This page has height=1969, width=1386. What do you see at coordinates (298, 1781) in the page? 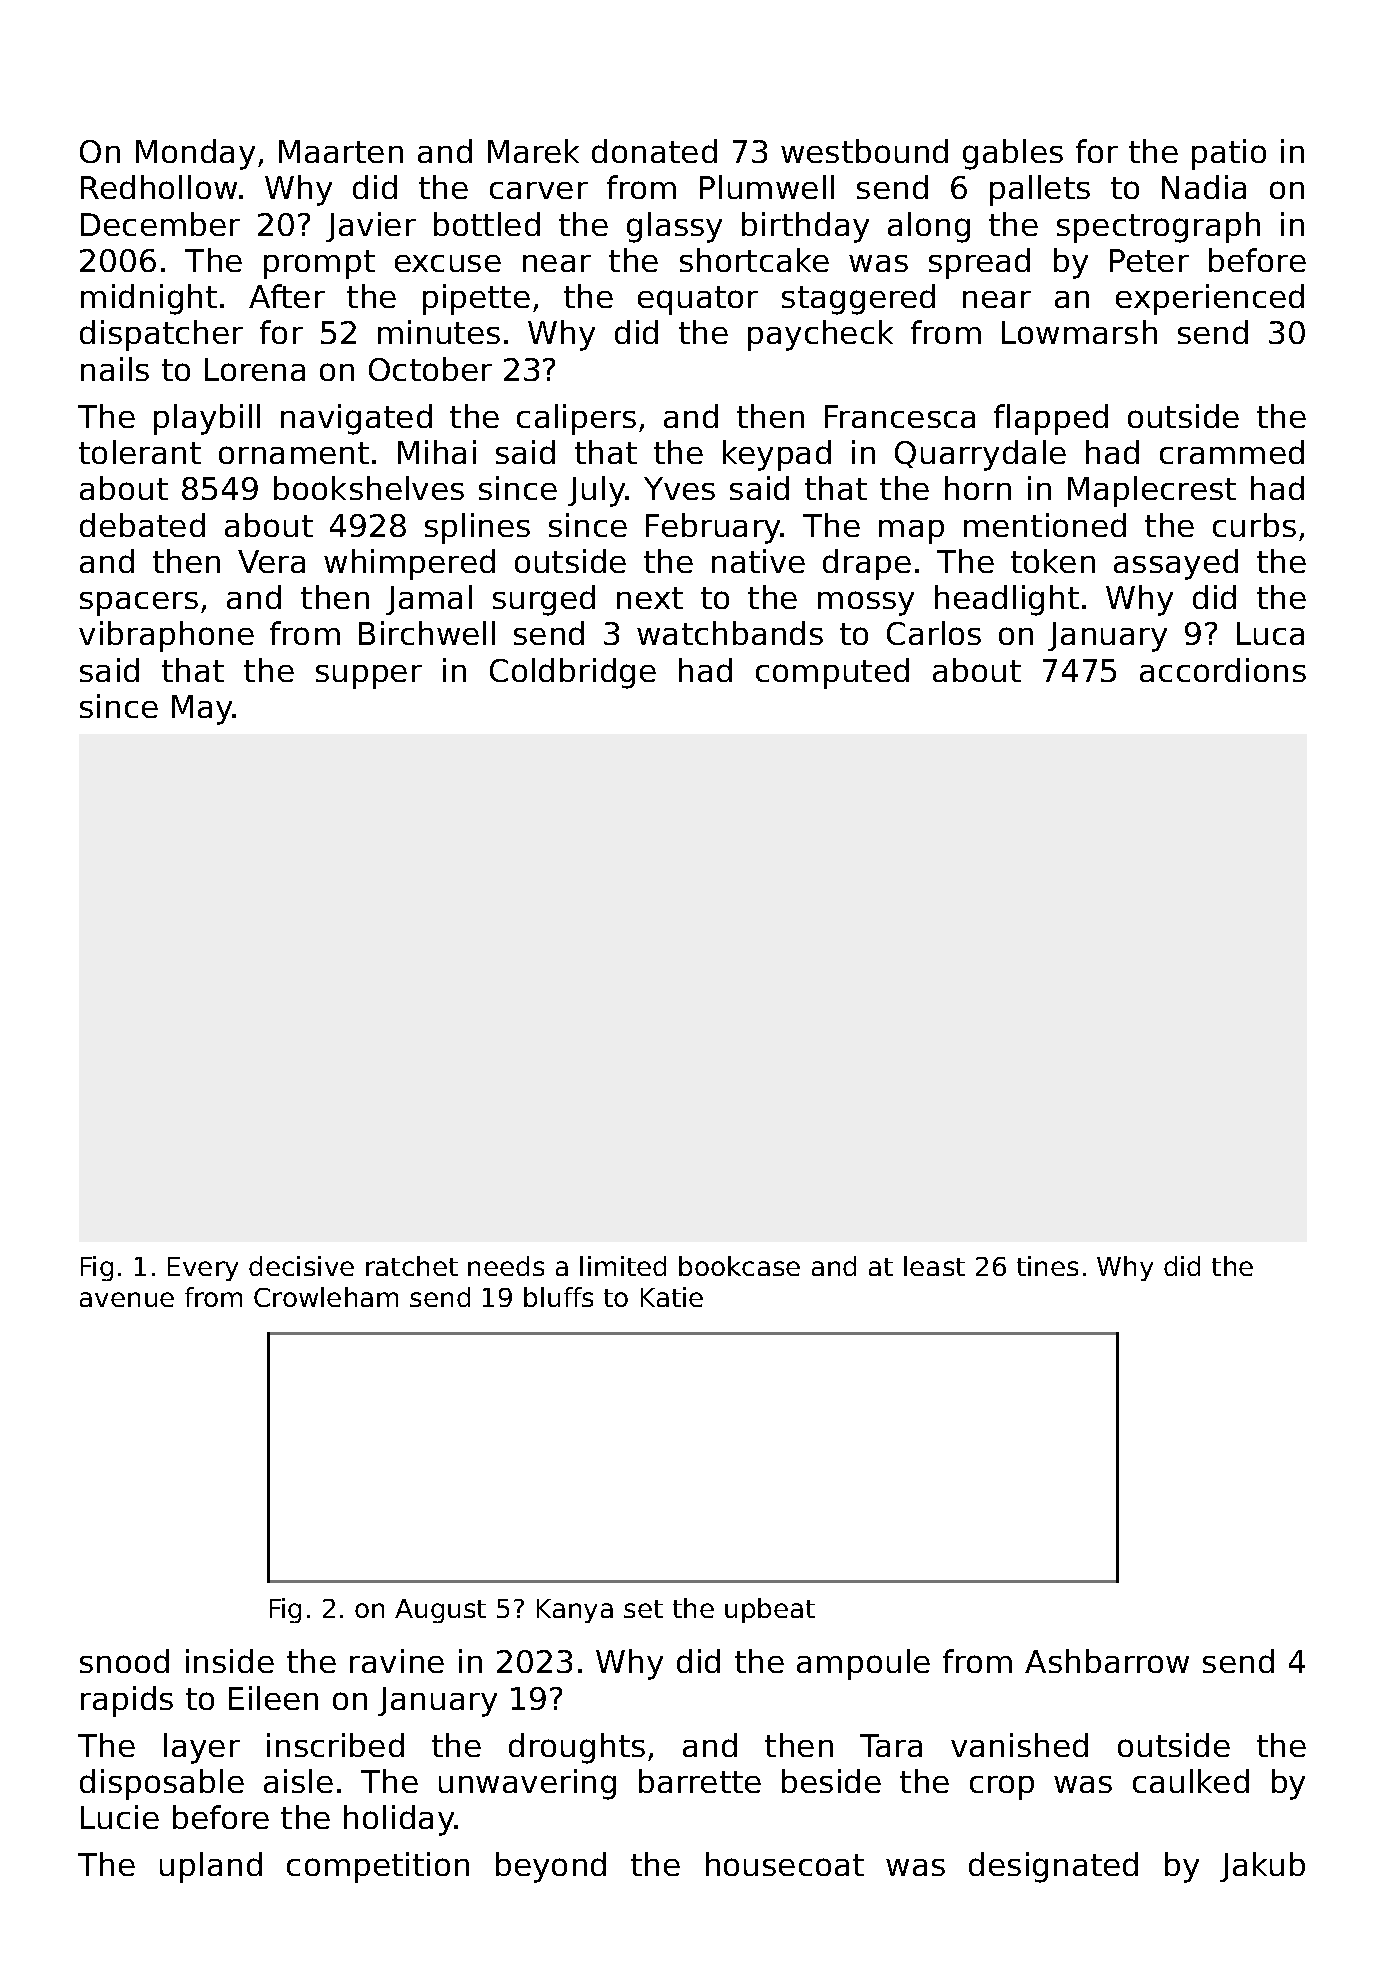
I see `aisle` at bounding box center [298, 1781].
